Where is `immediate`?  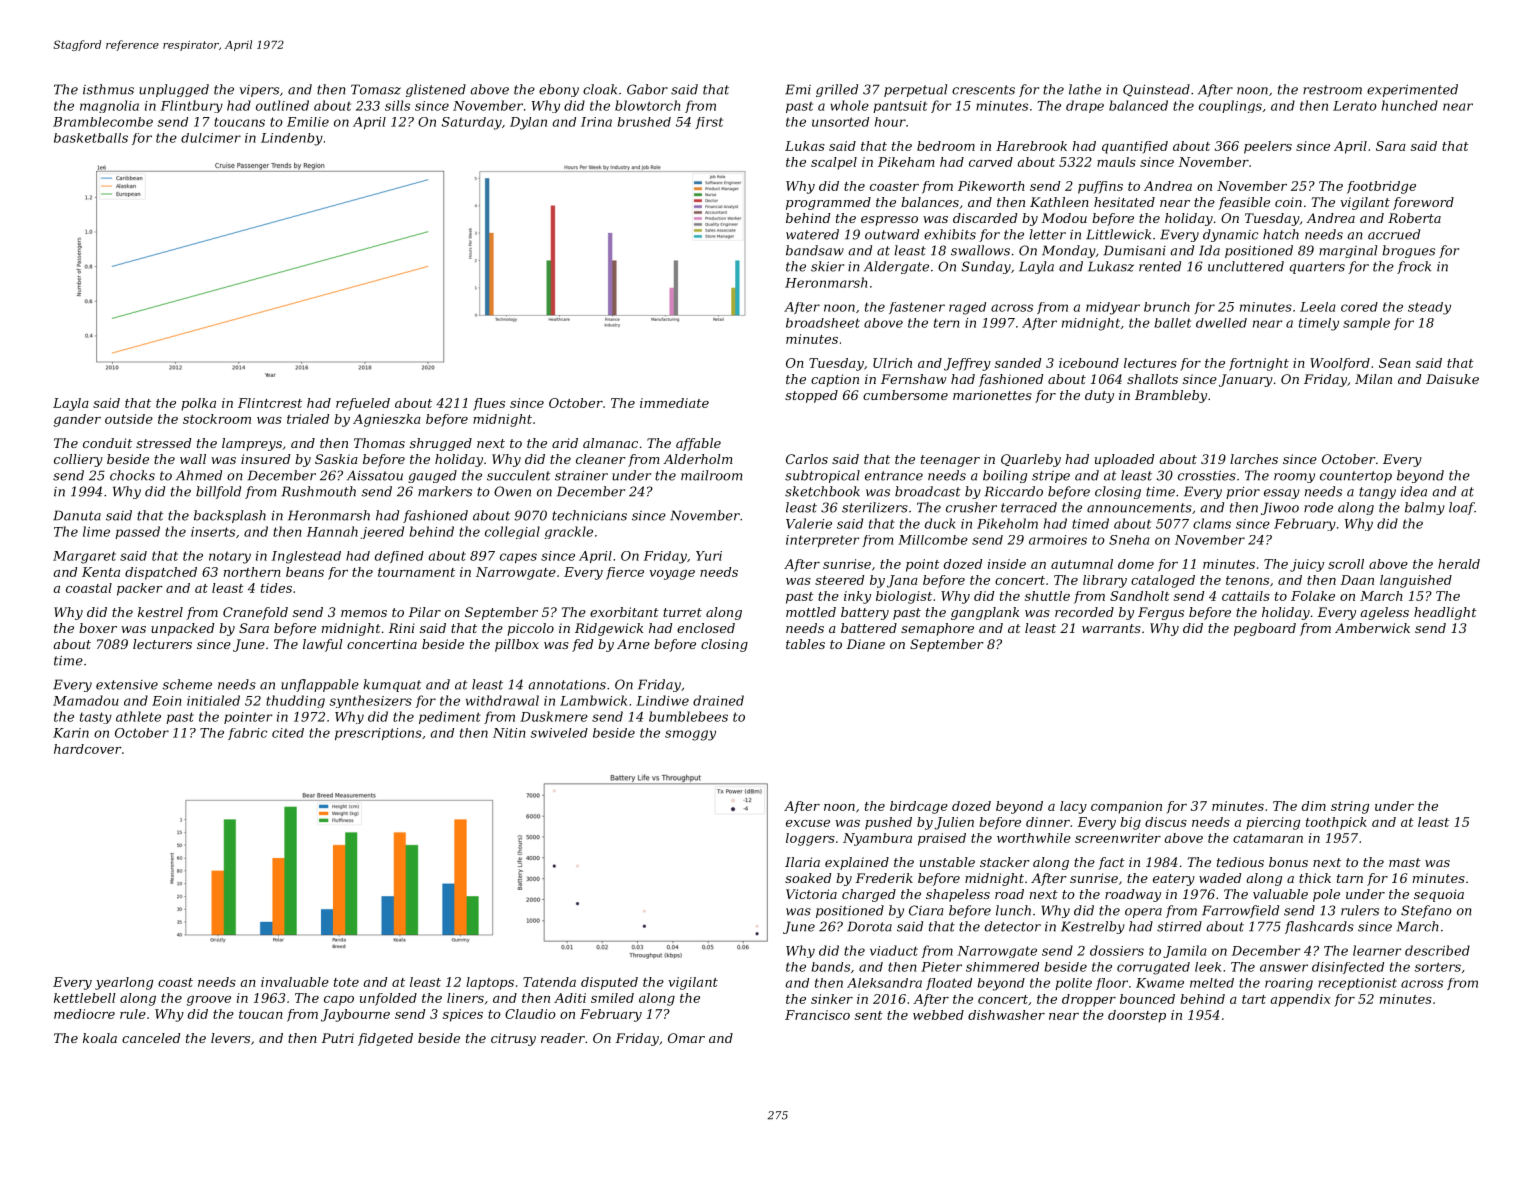 immediate is located at coordinates (674, 403).
